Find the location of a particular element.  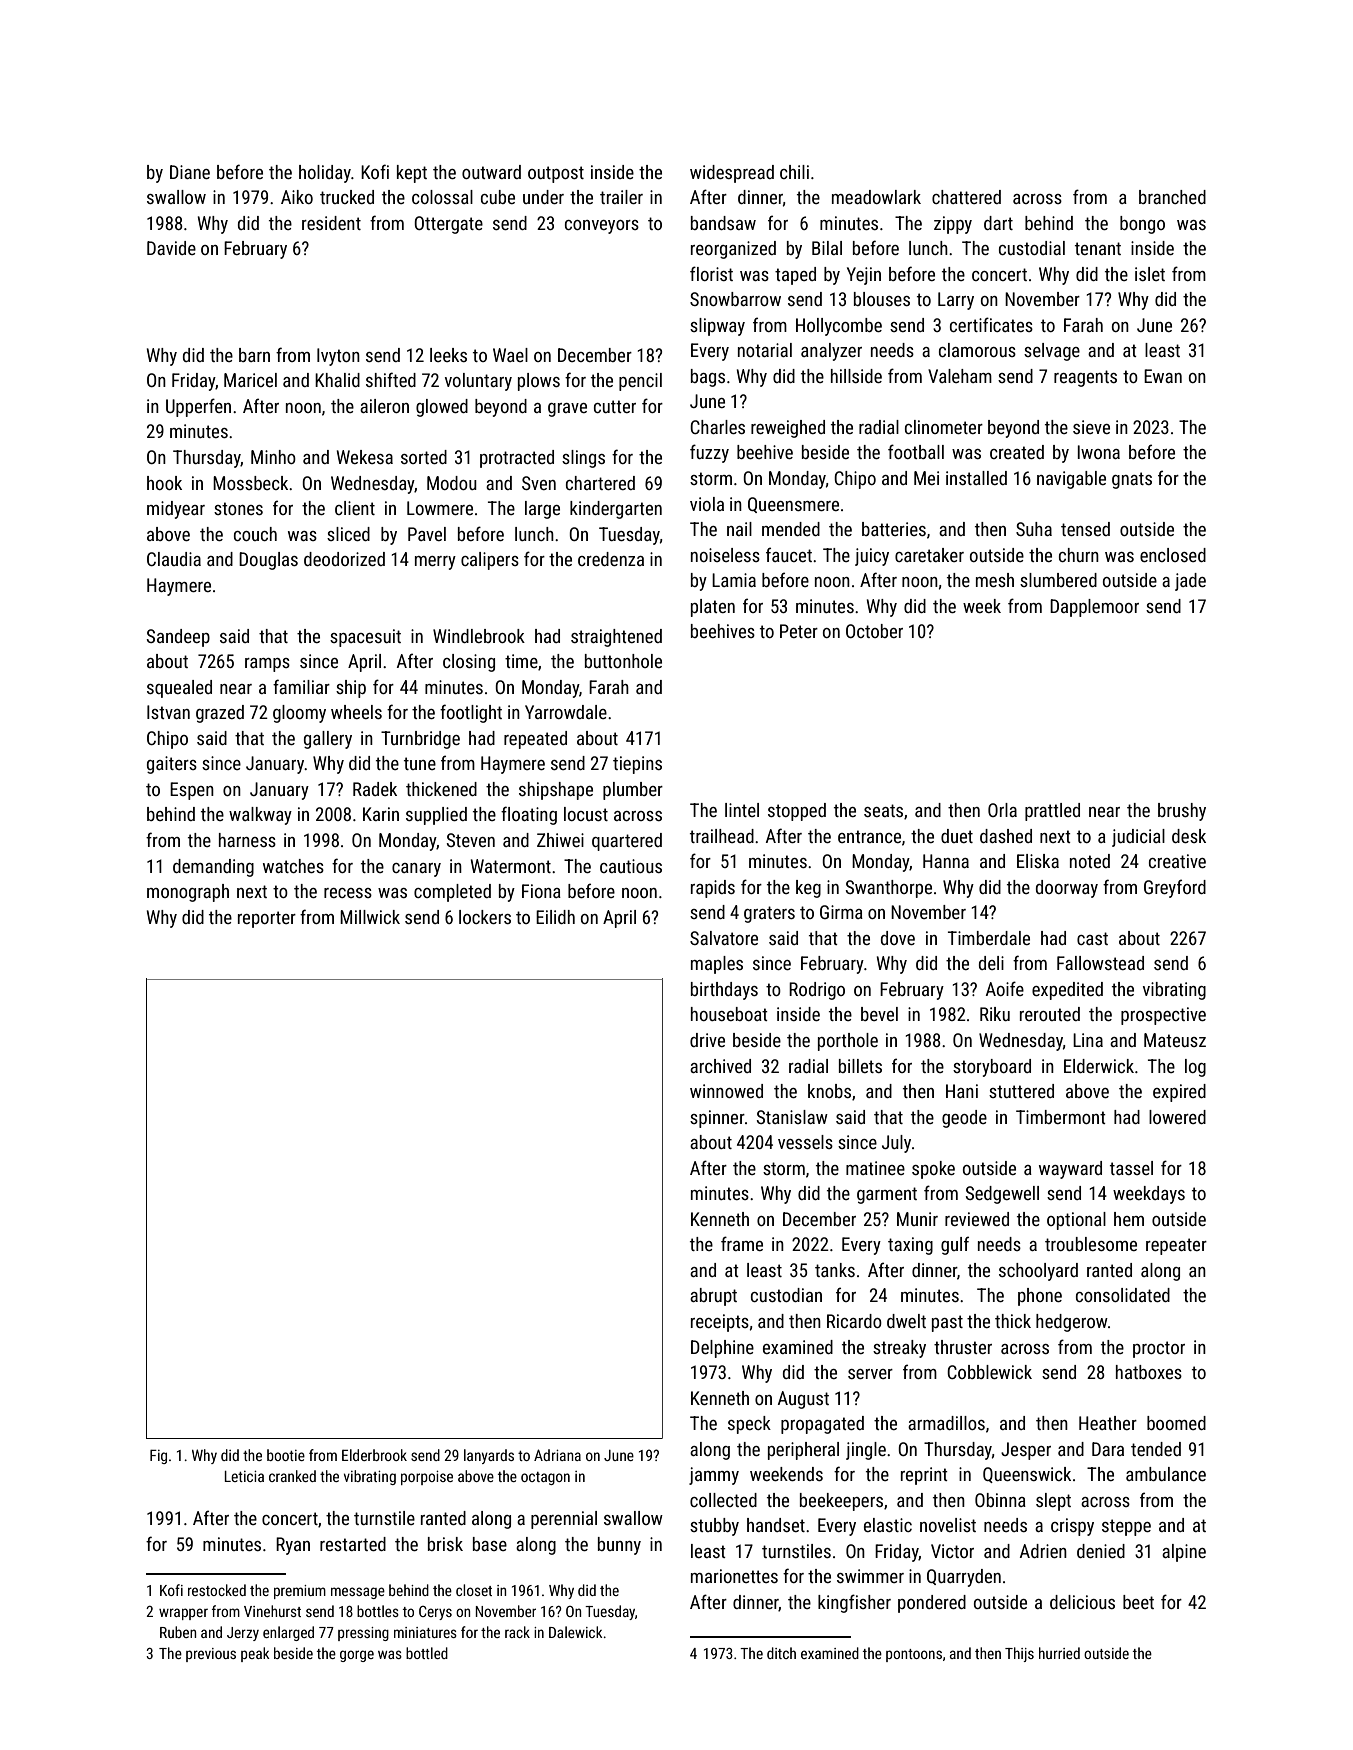

barn is located at coordinates (254, 355).
